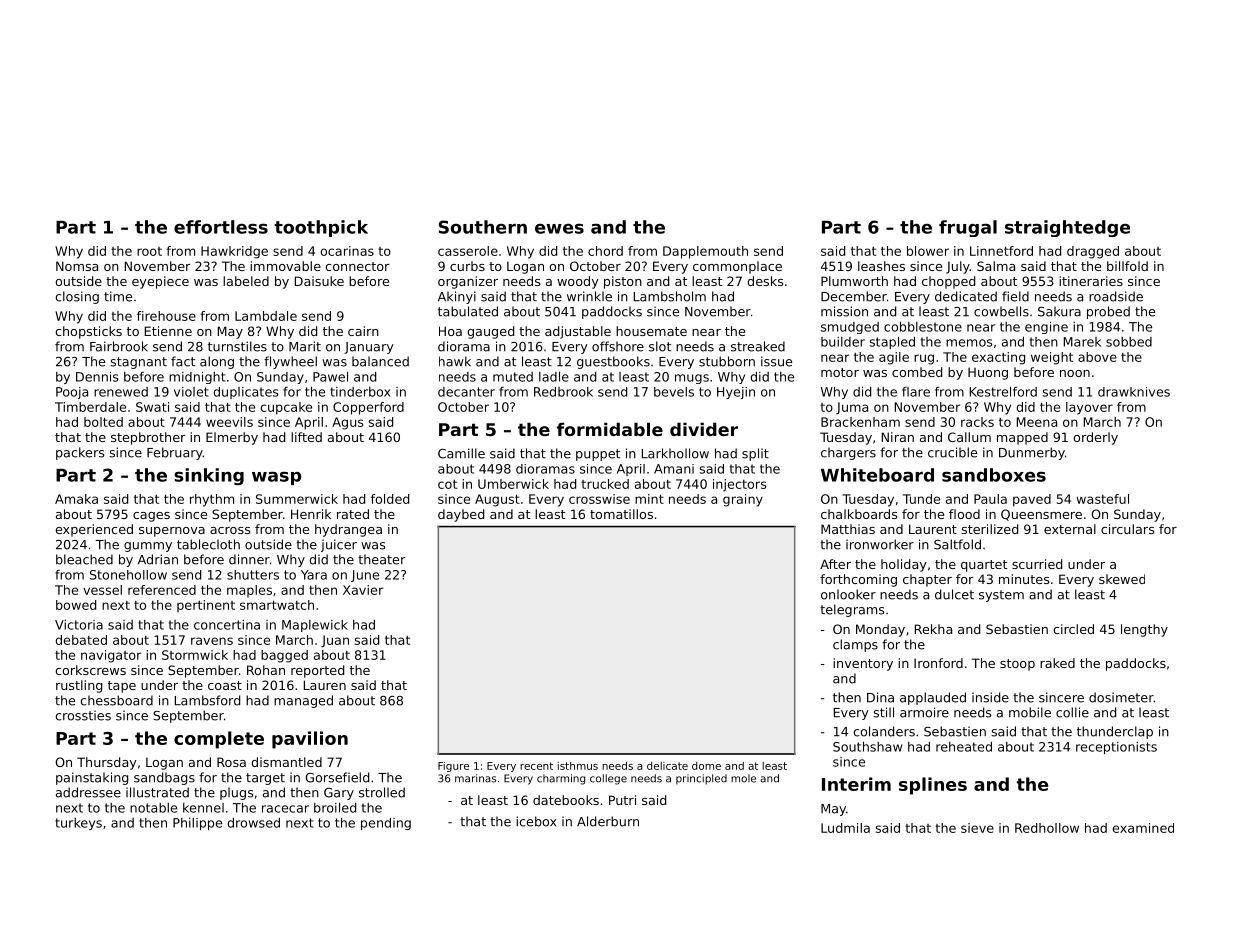 Image resolution: width=1233 pixels, height=952 pixels. Describe the element at coordinates (197, 824) in the image. I see `Philippe` at that location.
